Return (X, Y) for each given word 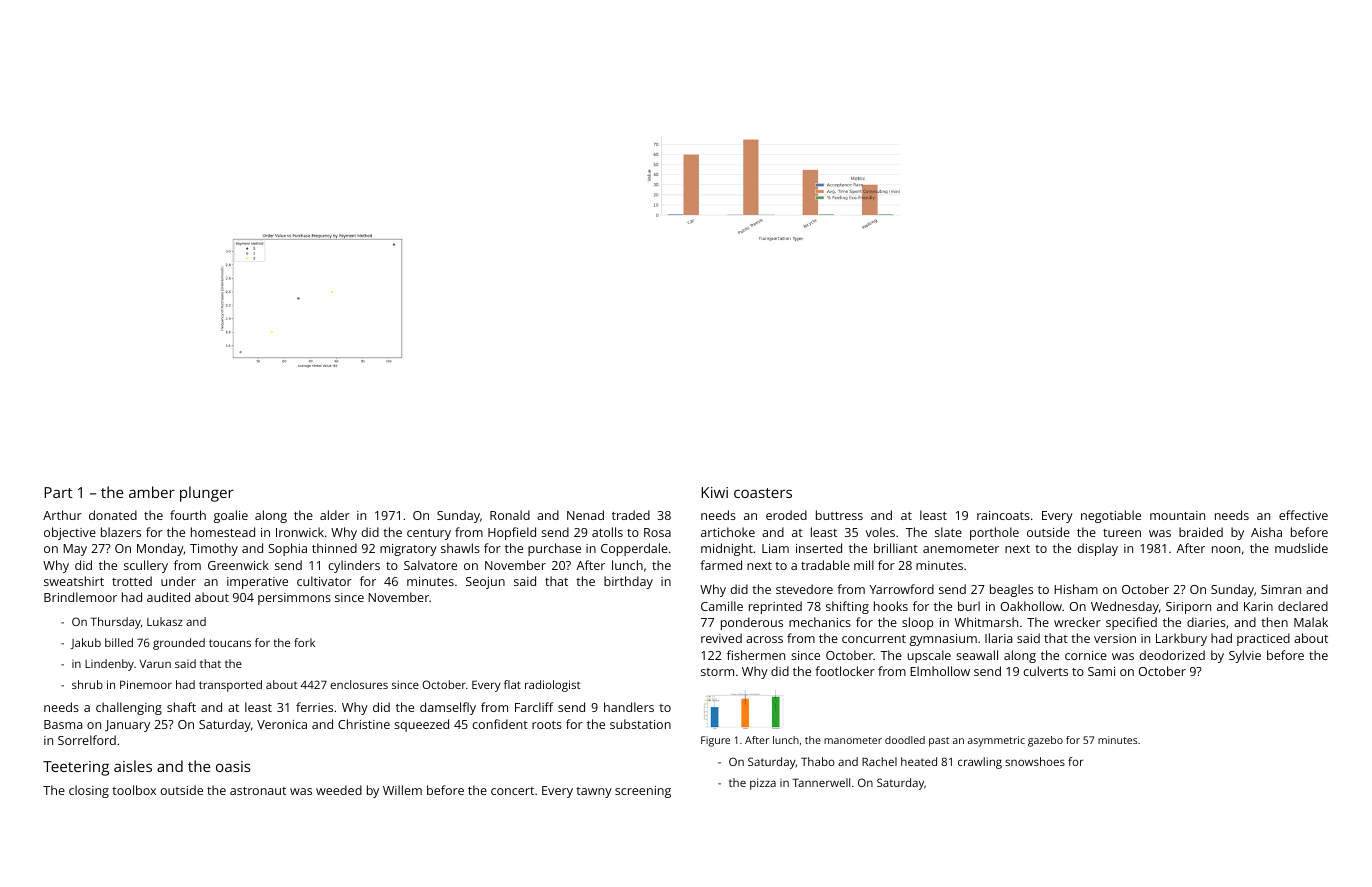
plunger (207, 494)
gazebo (1045, 741)
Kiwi (714, 492)
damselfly (448, 708)
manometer (853, 740)
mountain (1177, 515)
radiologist (553, 686)
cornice (1086, 655)
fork (304, 642)
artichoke (728, 532)
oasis (233, 766)
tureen (1122, 533)
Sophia (287, 549)
